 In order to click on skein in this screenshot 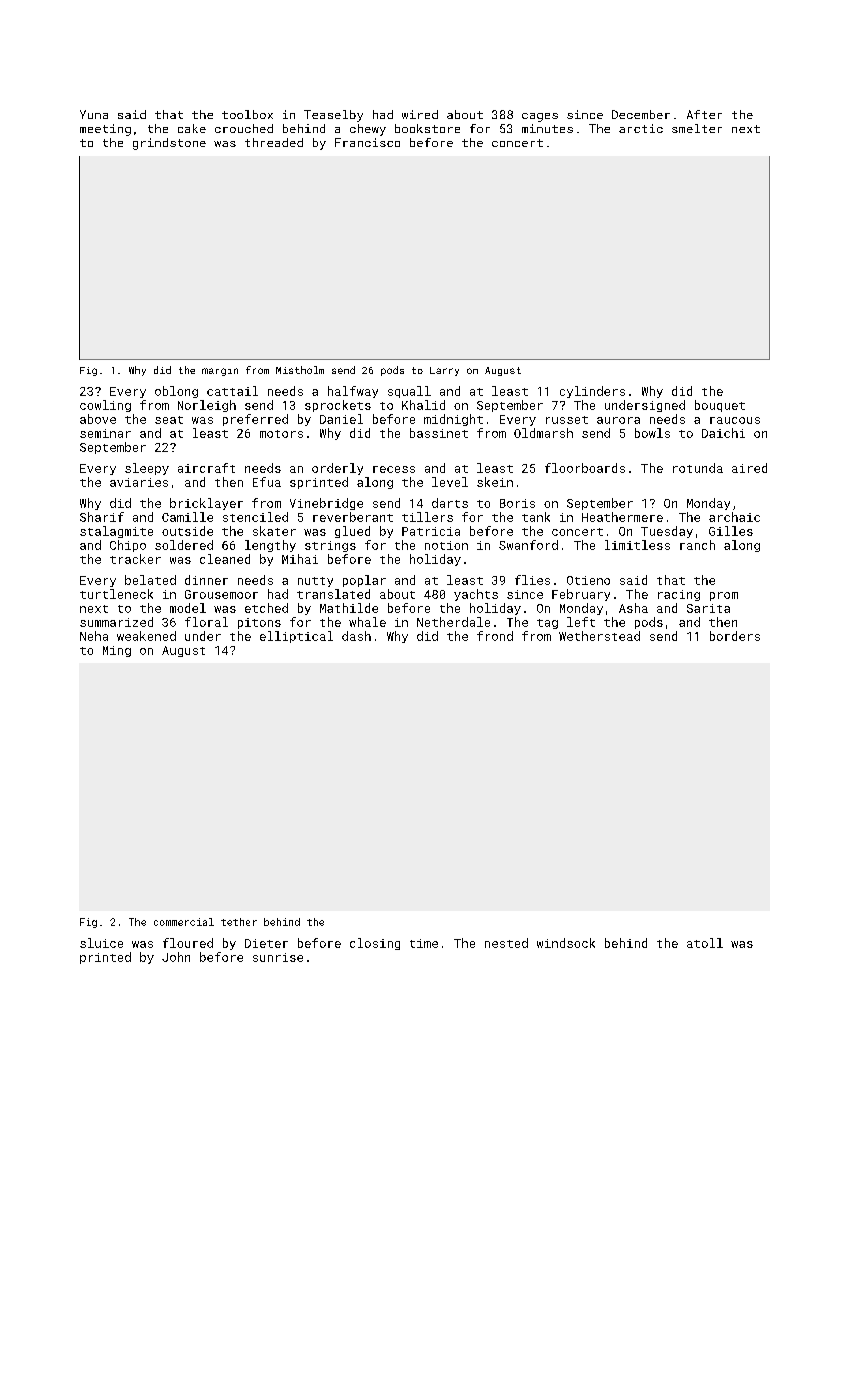, I will do `click(495, 482)`.
